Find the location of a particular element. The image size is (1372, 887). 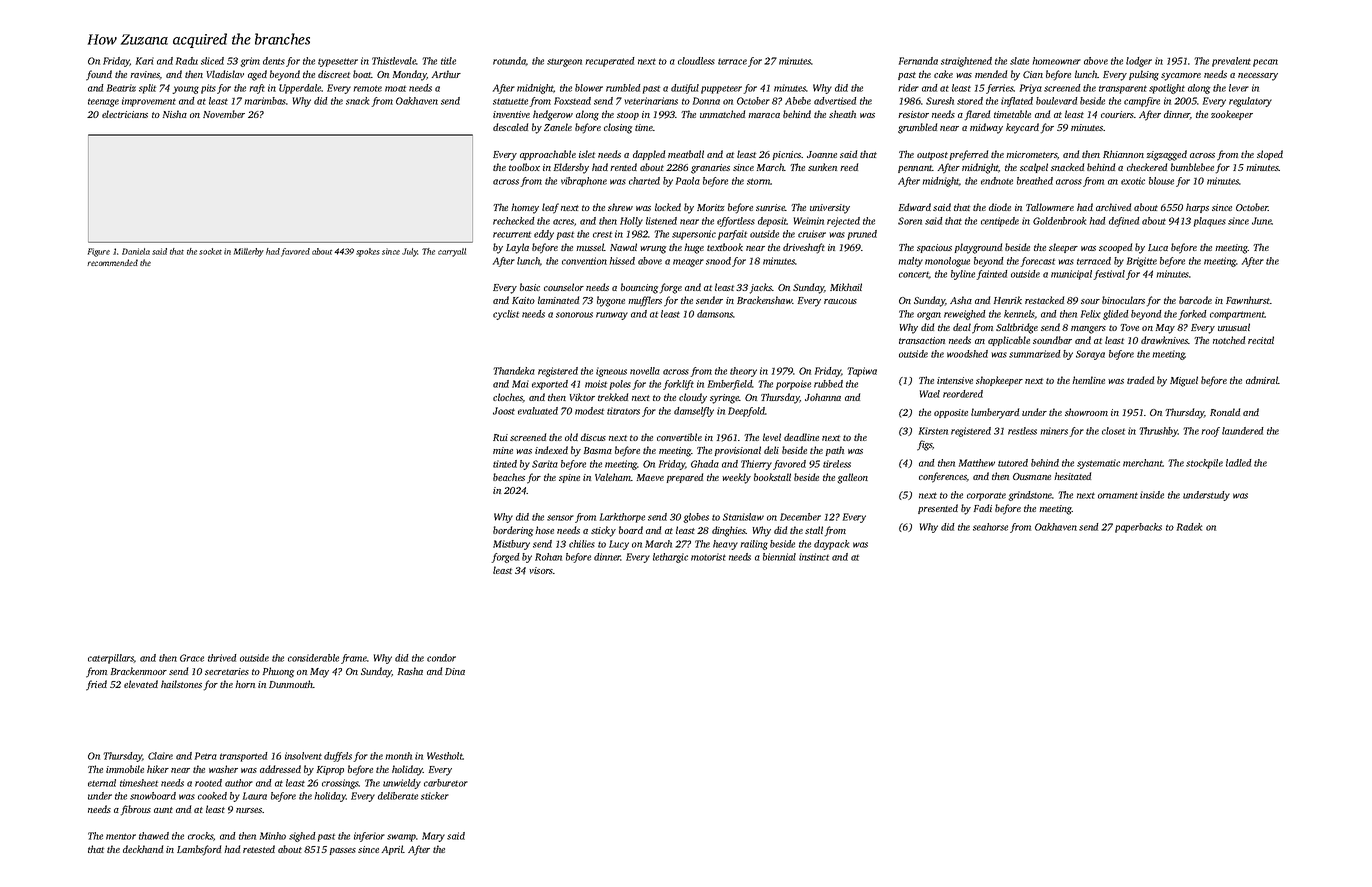

addressed is located at coordinates (280, 769).
